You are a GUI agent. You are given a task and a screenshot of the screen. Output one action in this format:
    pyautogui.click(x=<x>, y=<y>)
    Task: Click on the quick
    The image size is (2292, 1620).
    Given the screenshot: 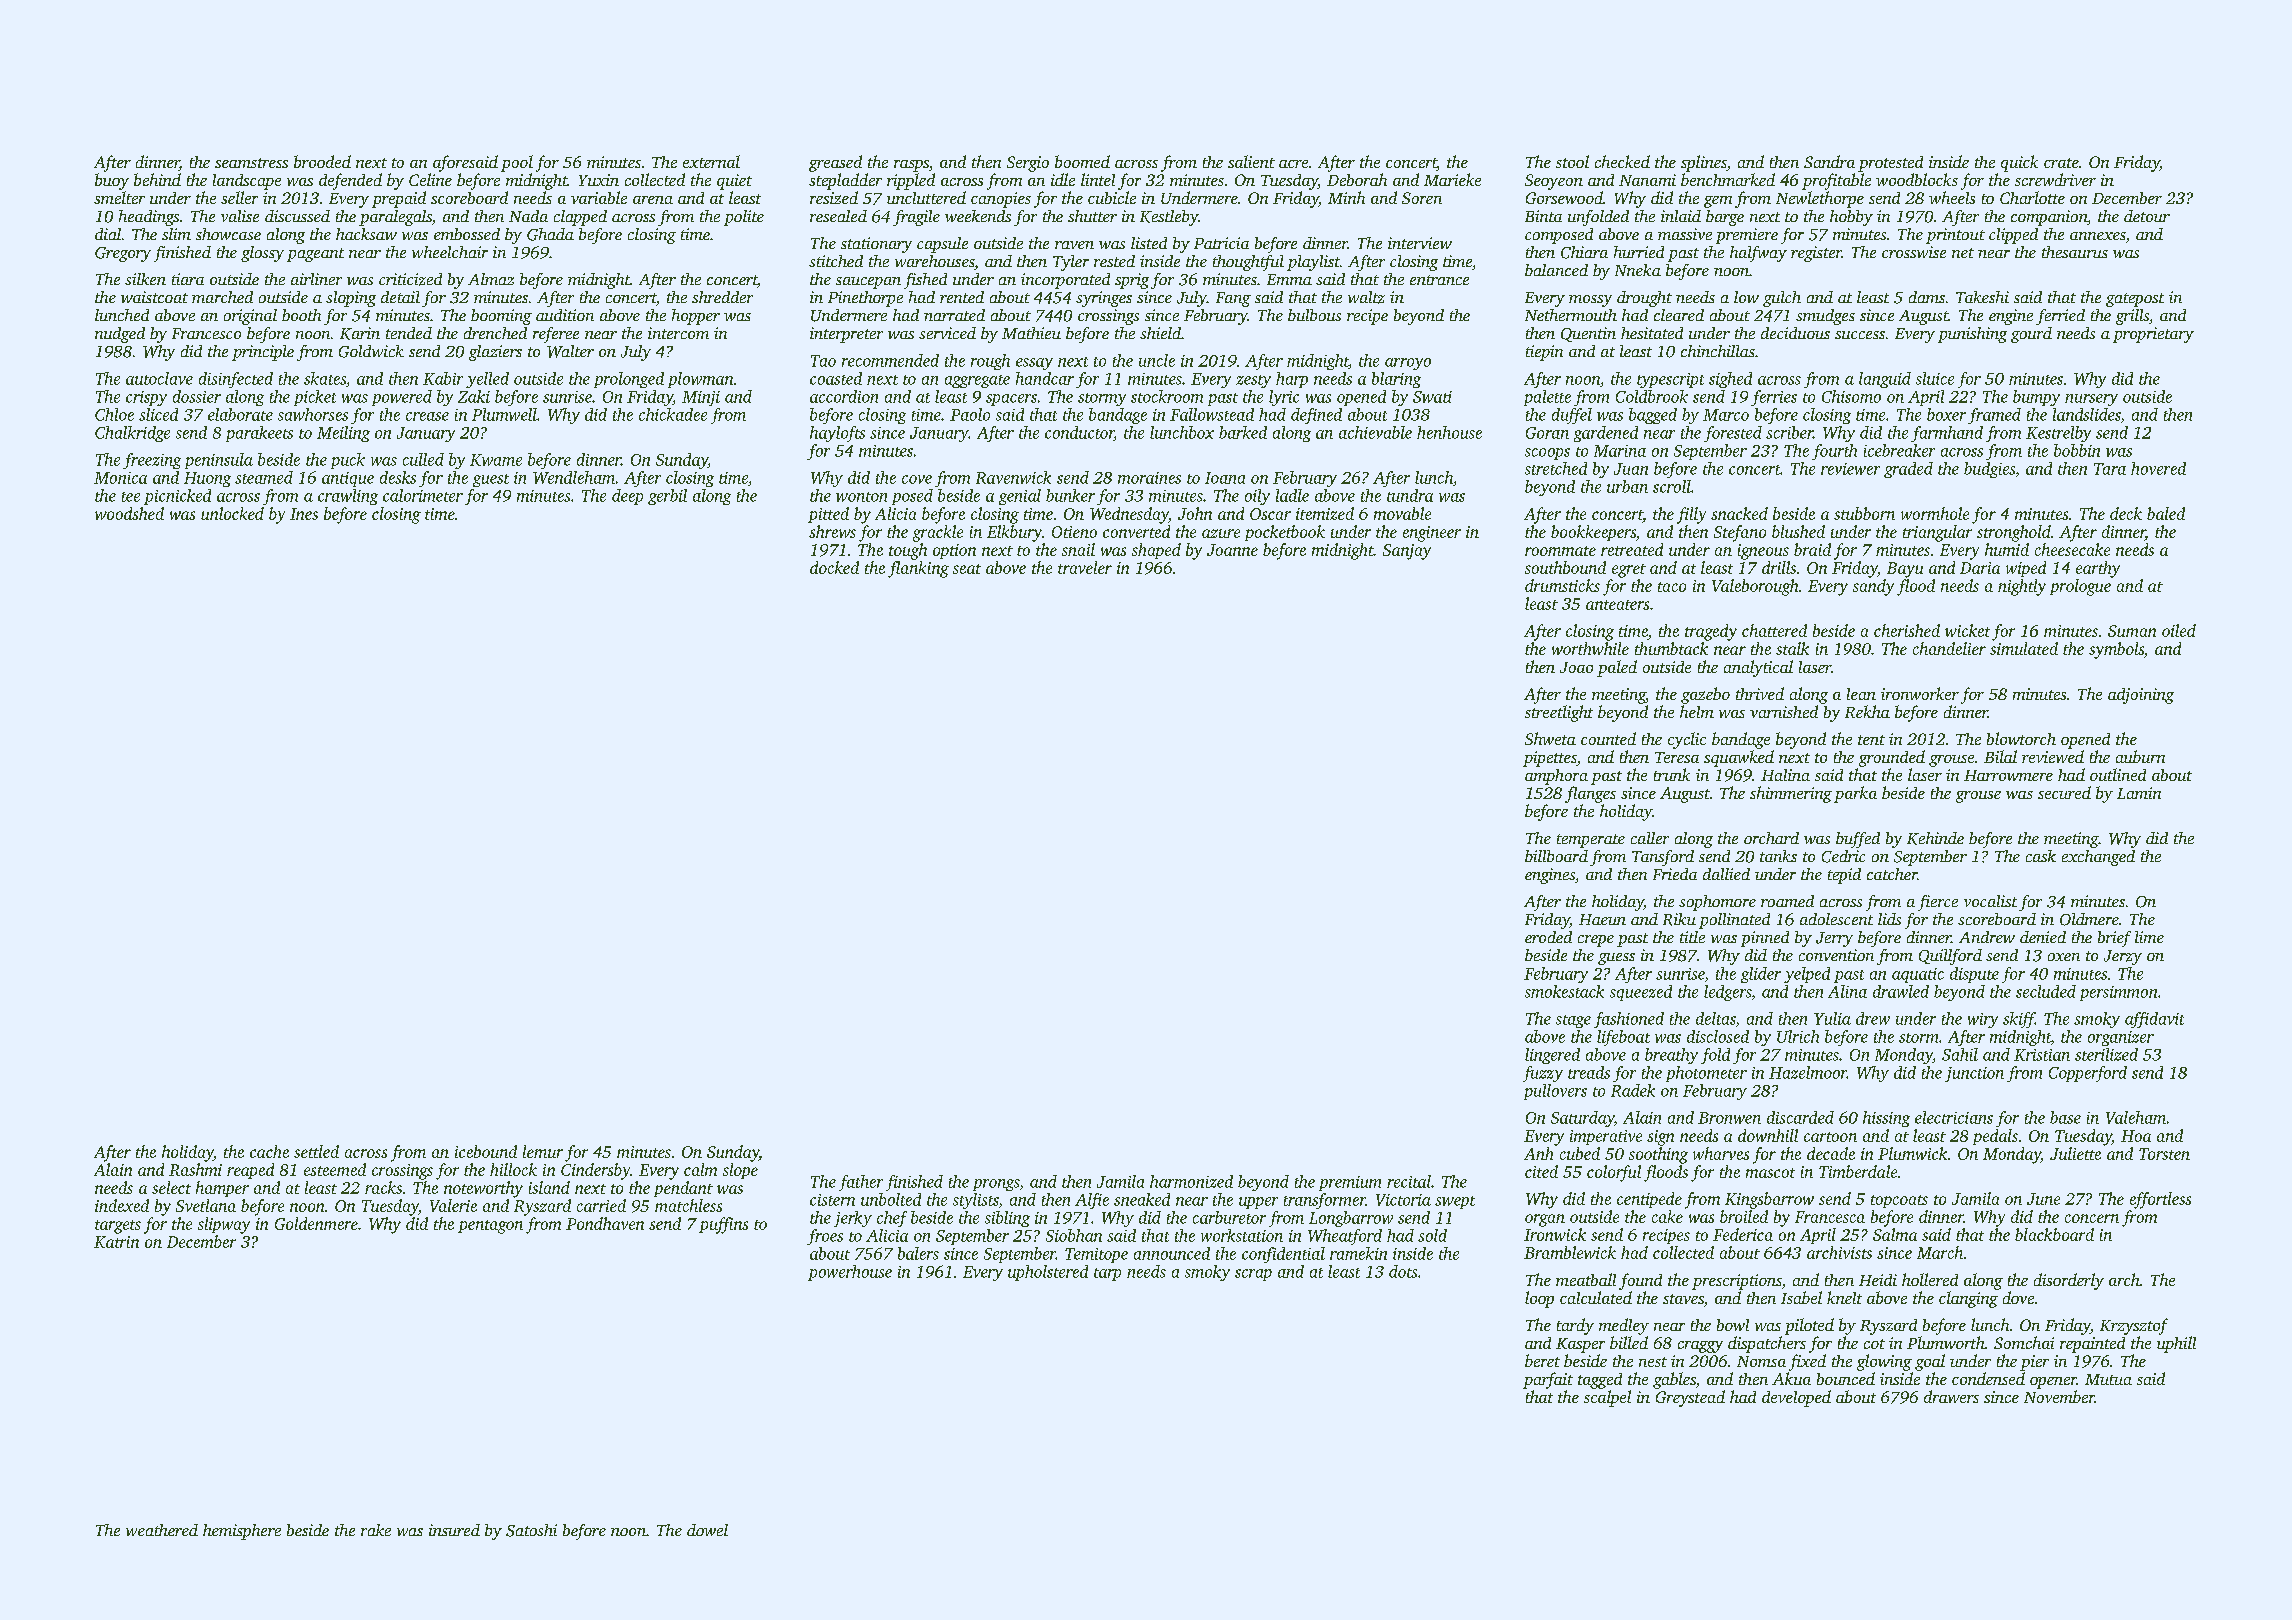 What is the action you would take?
    pyautogui.click(x=2019, y=163)
